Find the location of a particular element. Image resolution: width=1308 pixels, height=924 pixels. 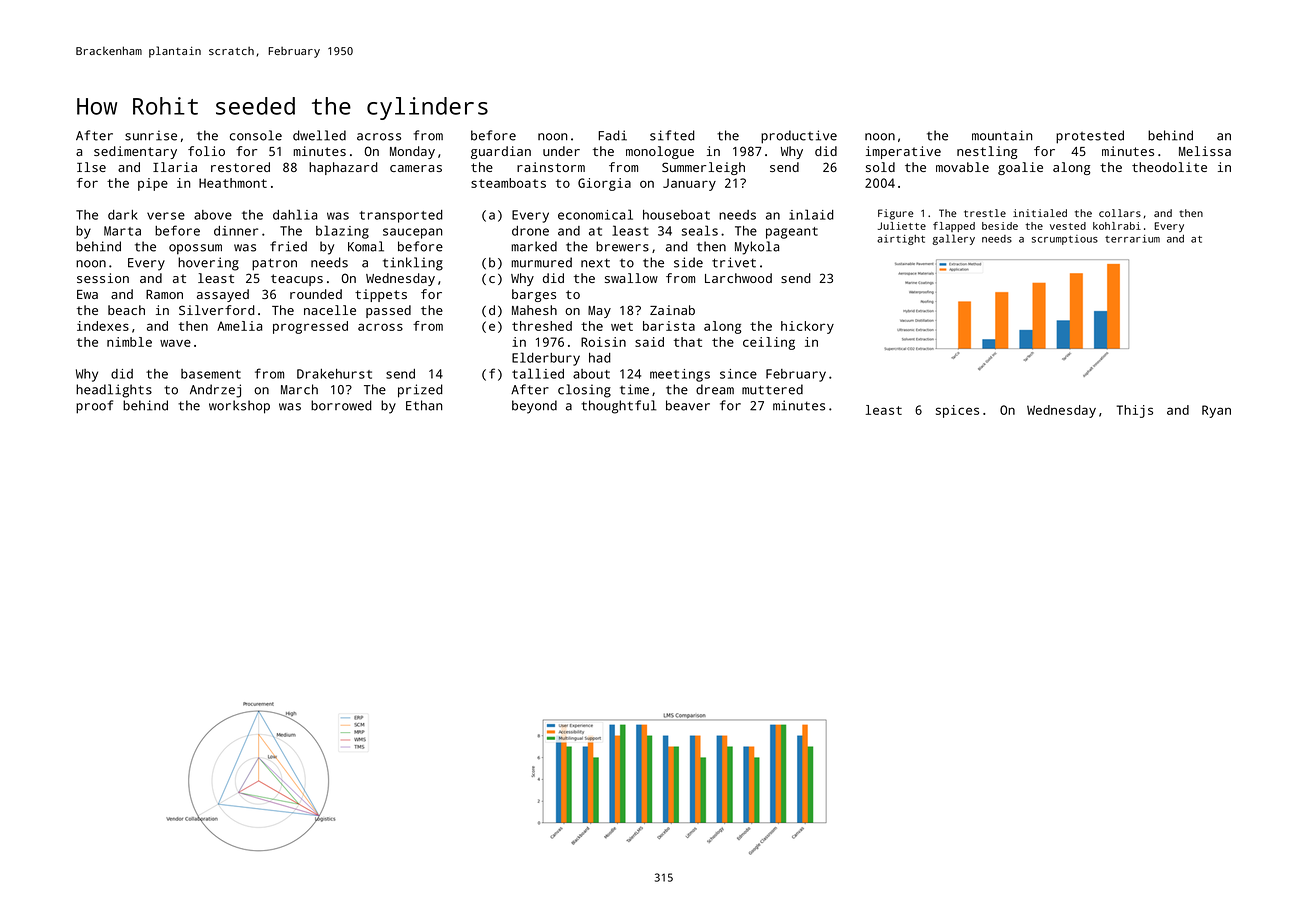

muttered is located at coordinates (772, 389).
